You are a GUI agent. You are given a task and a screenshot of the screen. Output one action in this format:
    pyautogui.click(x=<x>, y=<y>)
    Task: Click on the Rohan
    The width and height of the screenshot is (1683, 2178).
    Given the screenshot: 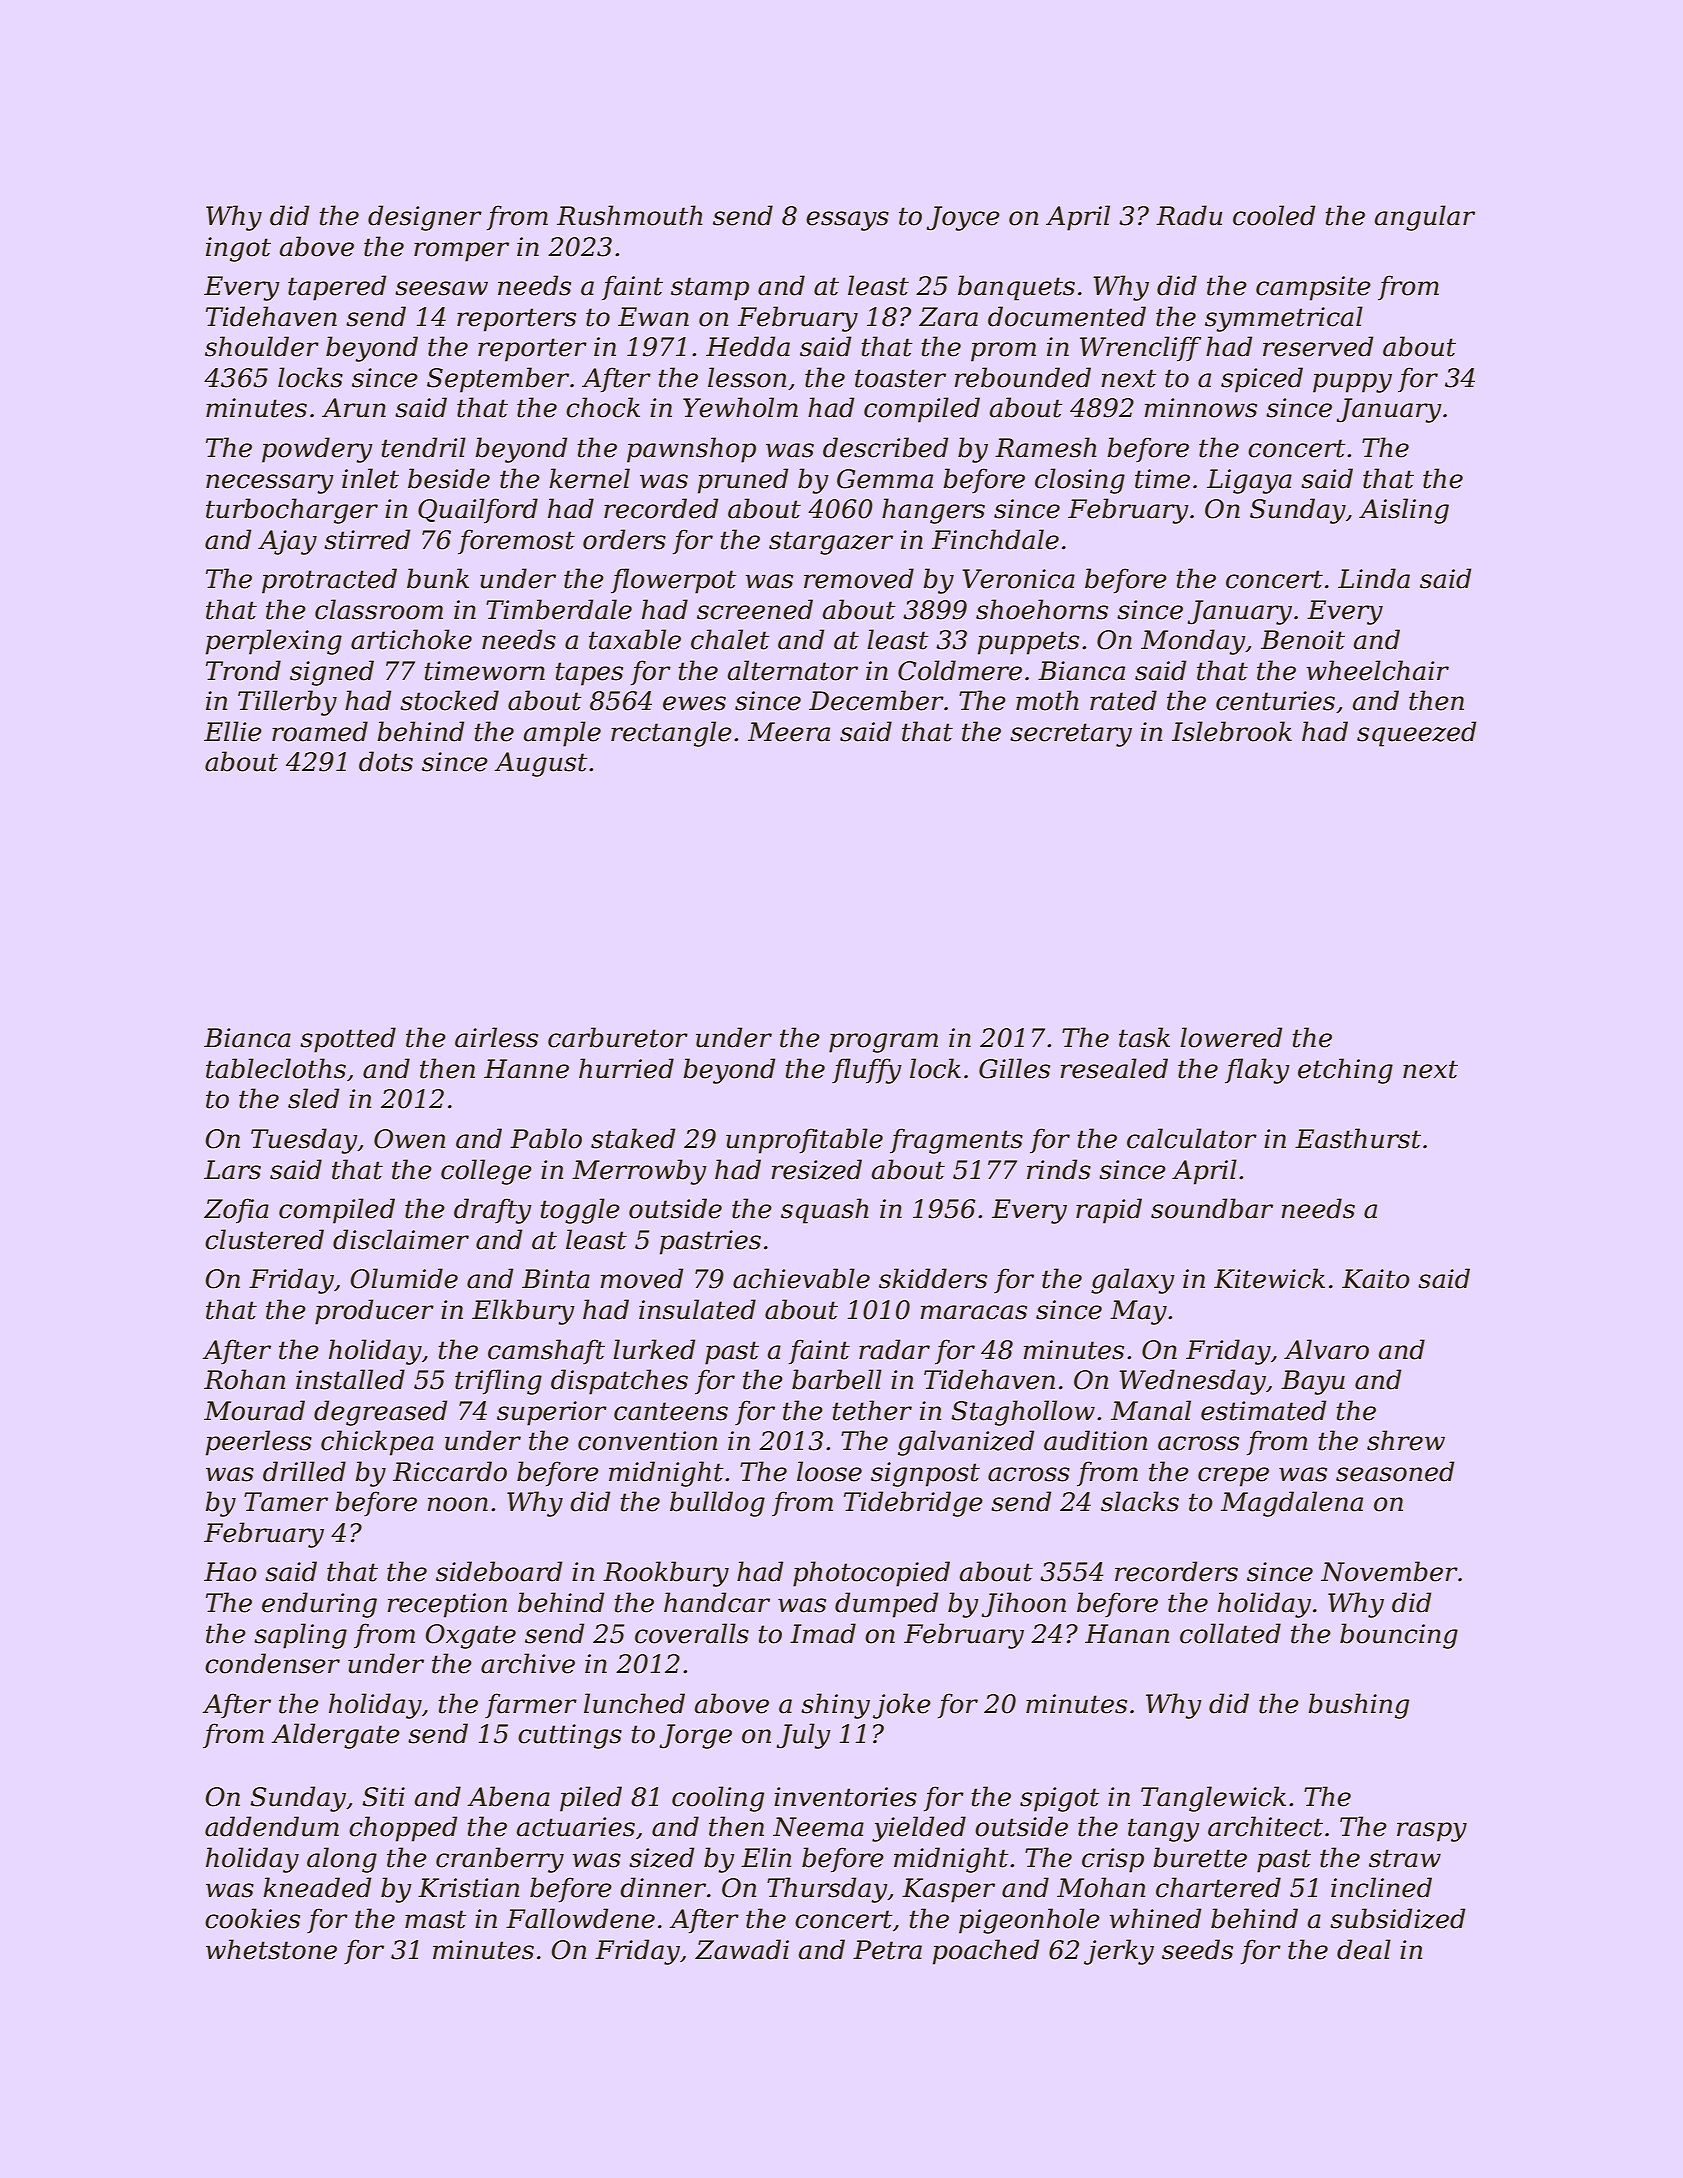 What is the action you would take?
    pyautogui.click(x=244, y=1379)
